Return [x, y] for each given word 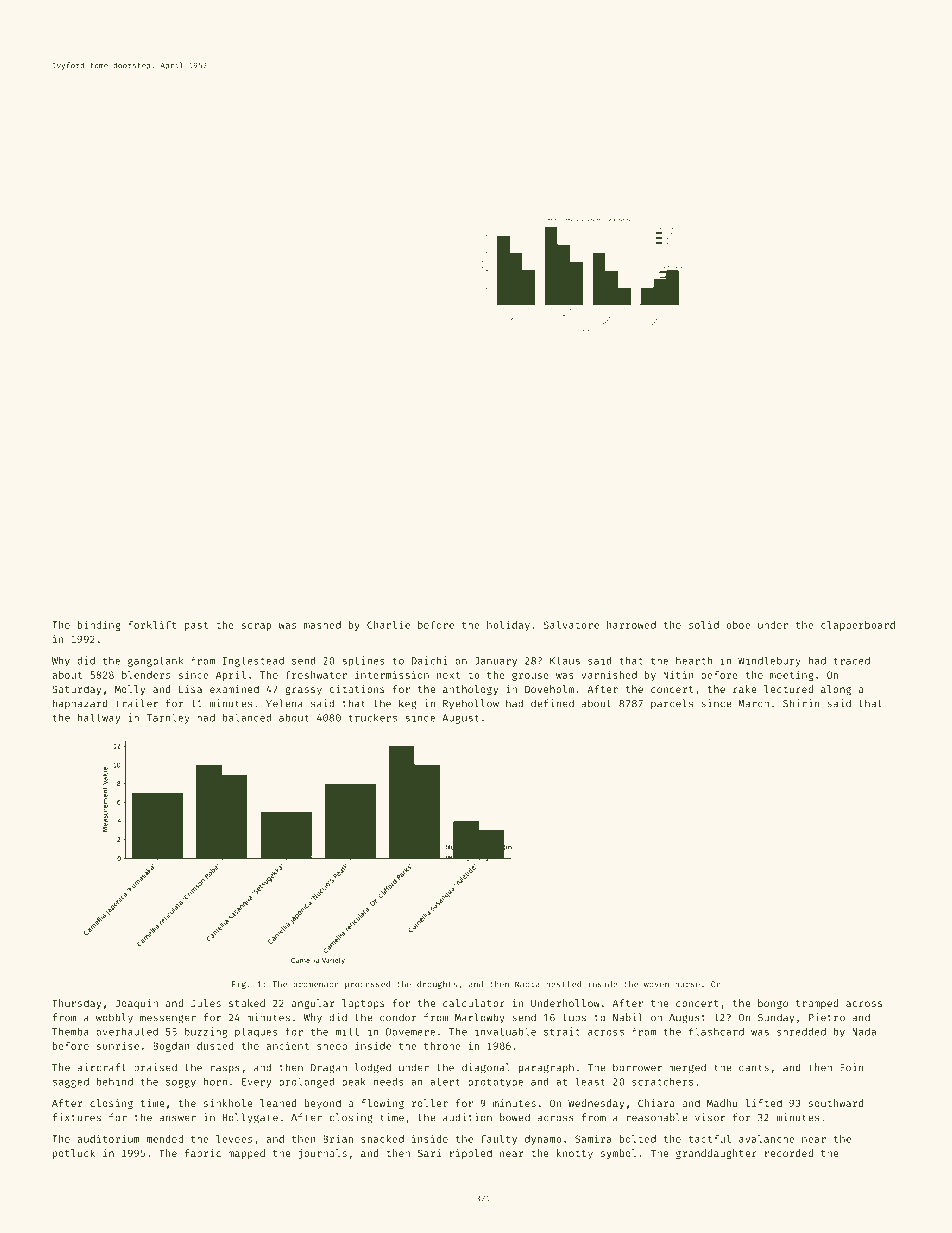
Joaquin [137, 1004]
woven [656, 985]
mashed [322, 625]
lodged [373, 1068]
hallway [99, 718]
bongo [773, 1004]
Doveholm [549, 689]
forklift [152, 625]
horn [215, 1082]
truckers [372, 717]
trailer [137, 703]
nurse [687, 985]
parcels [672, 704]
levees [234, 1139]
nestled [563, 984]
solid [704, 625]
